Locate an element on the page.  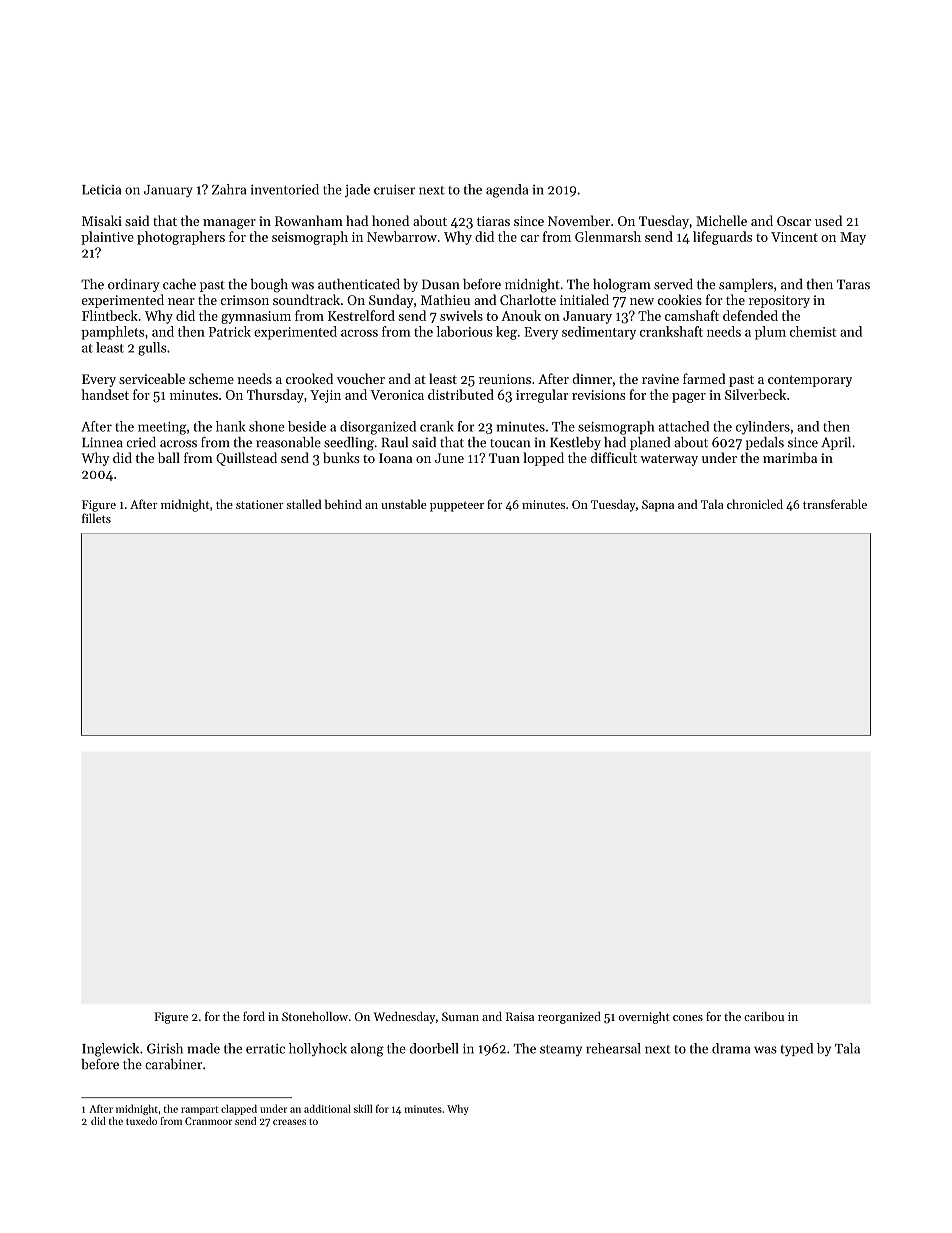
skill is located at coordinates (363, 1108).
